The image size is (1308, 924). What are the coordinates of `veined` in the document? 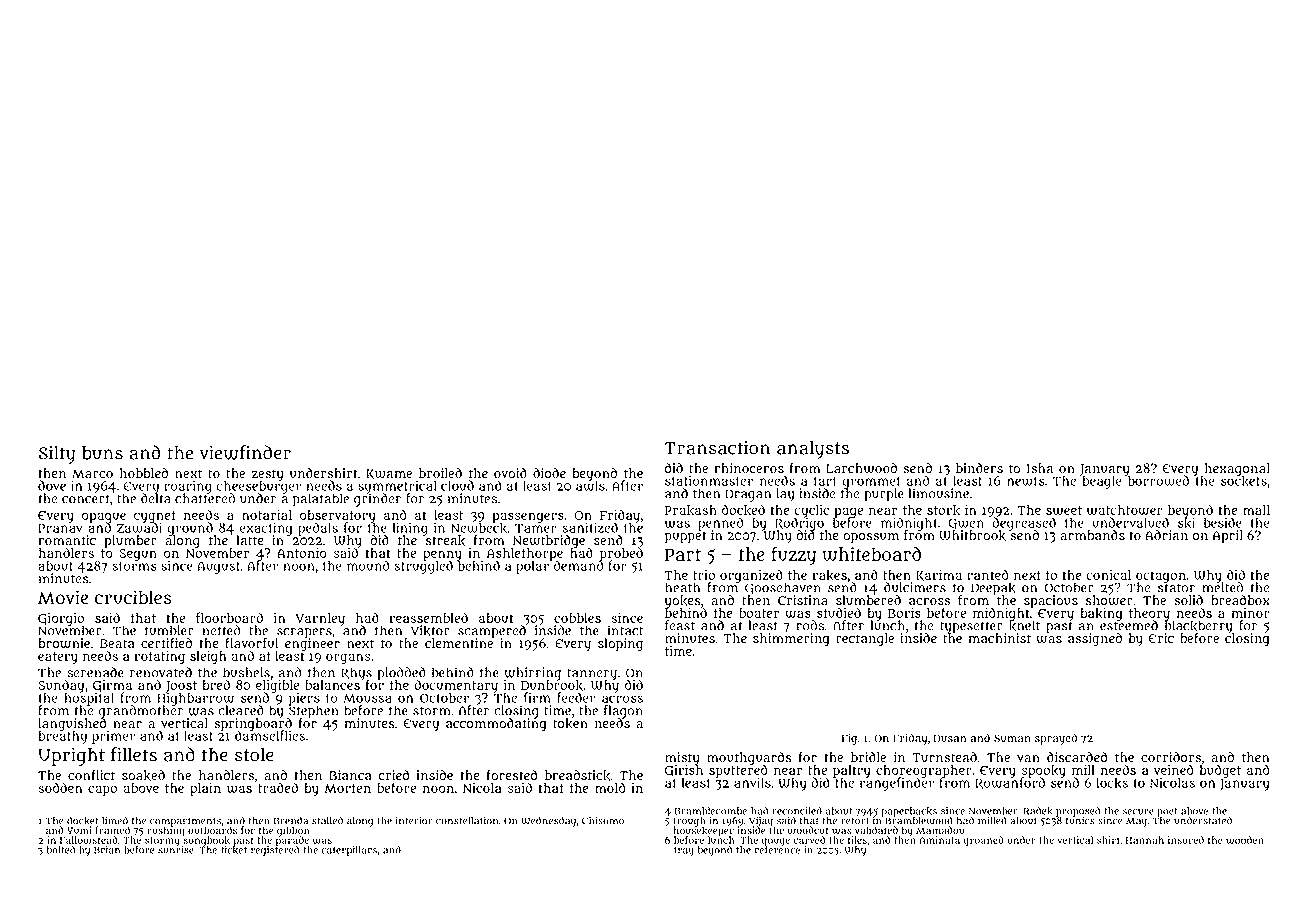 It's located at (1173, 769).
